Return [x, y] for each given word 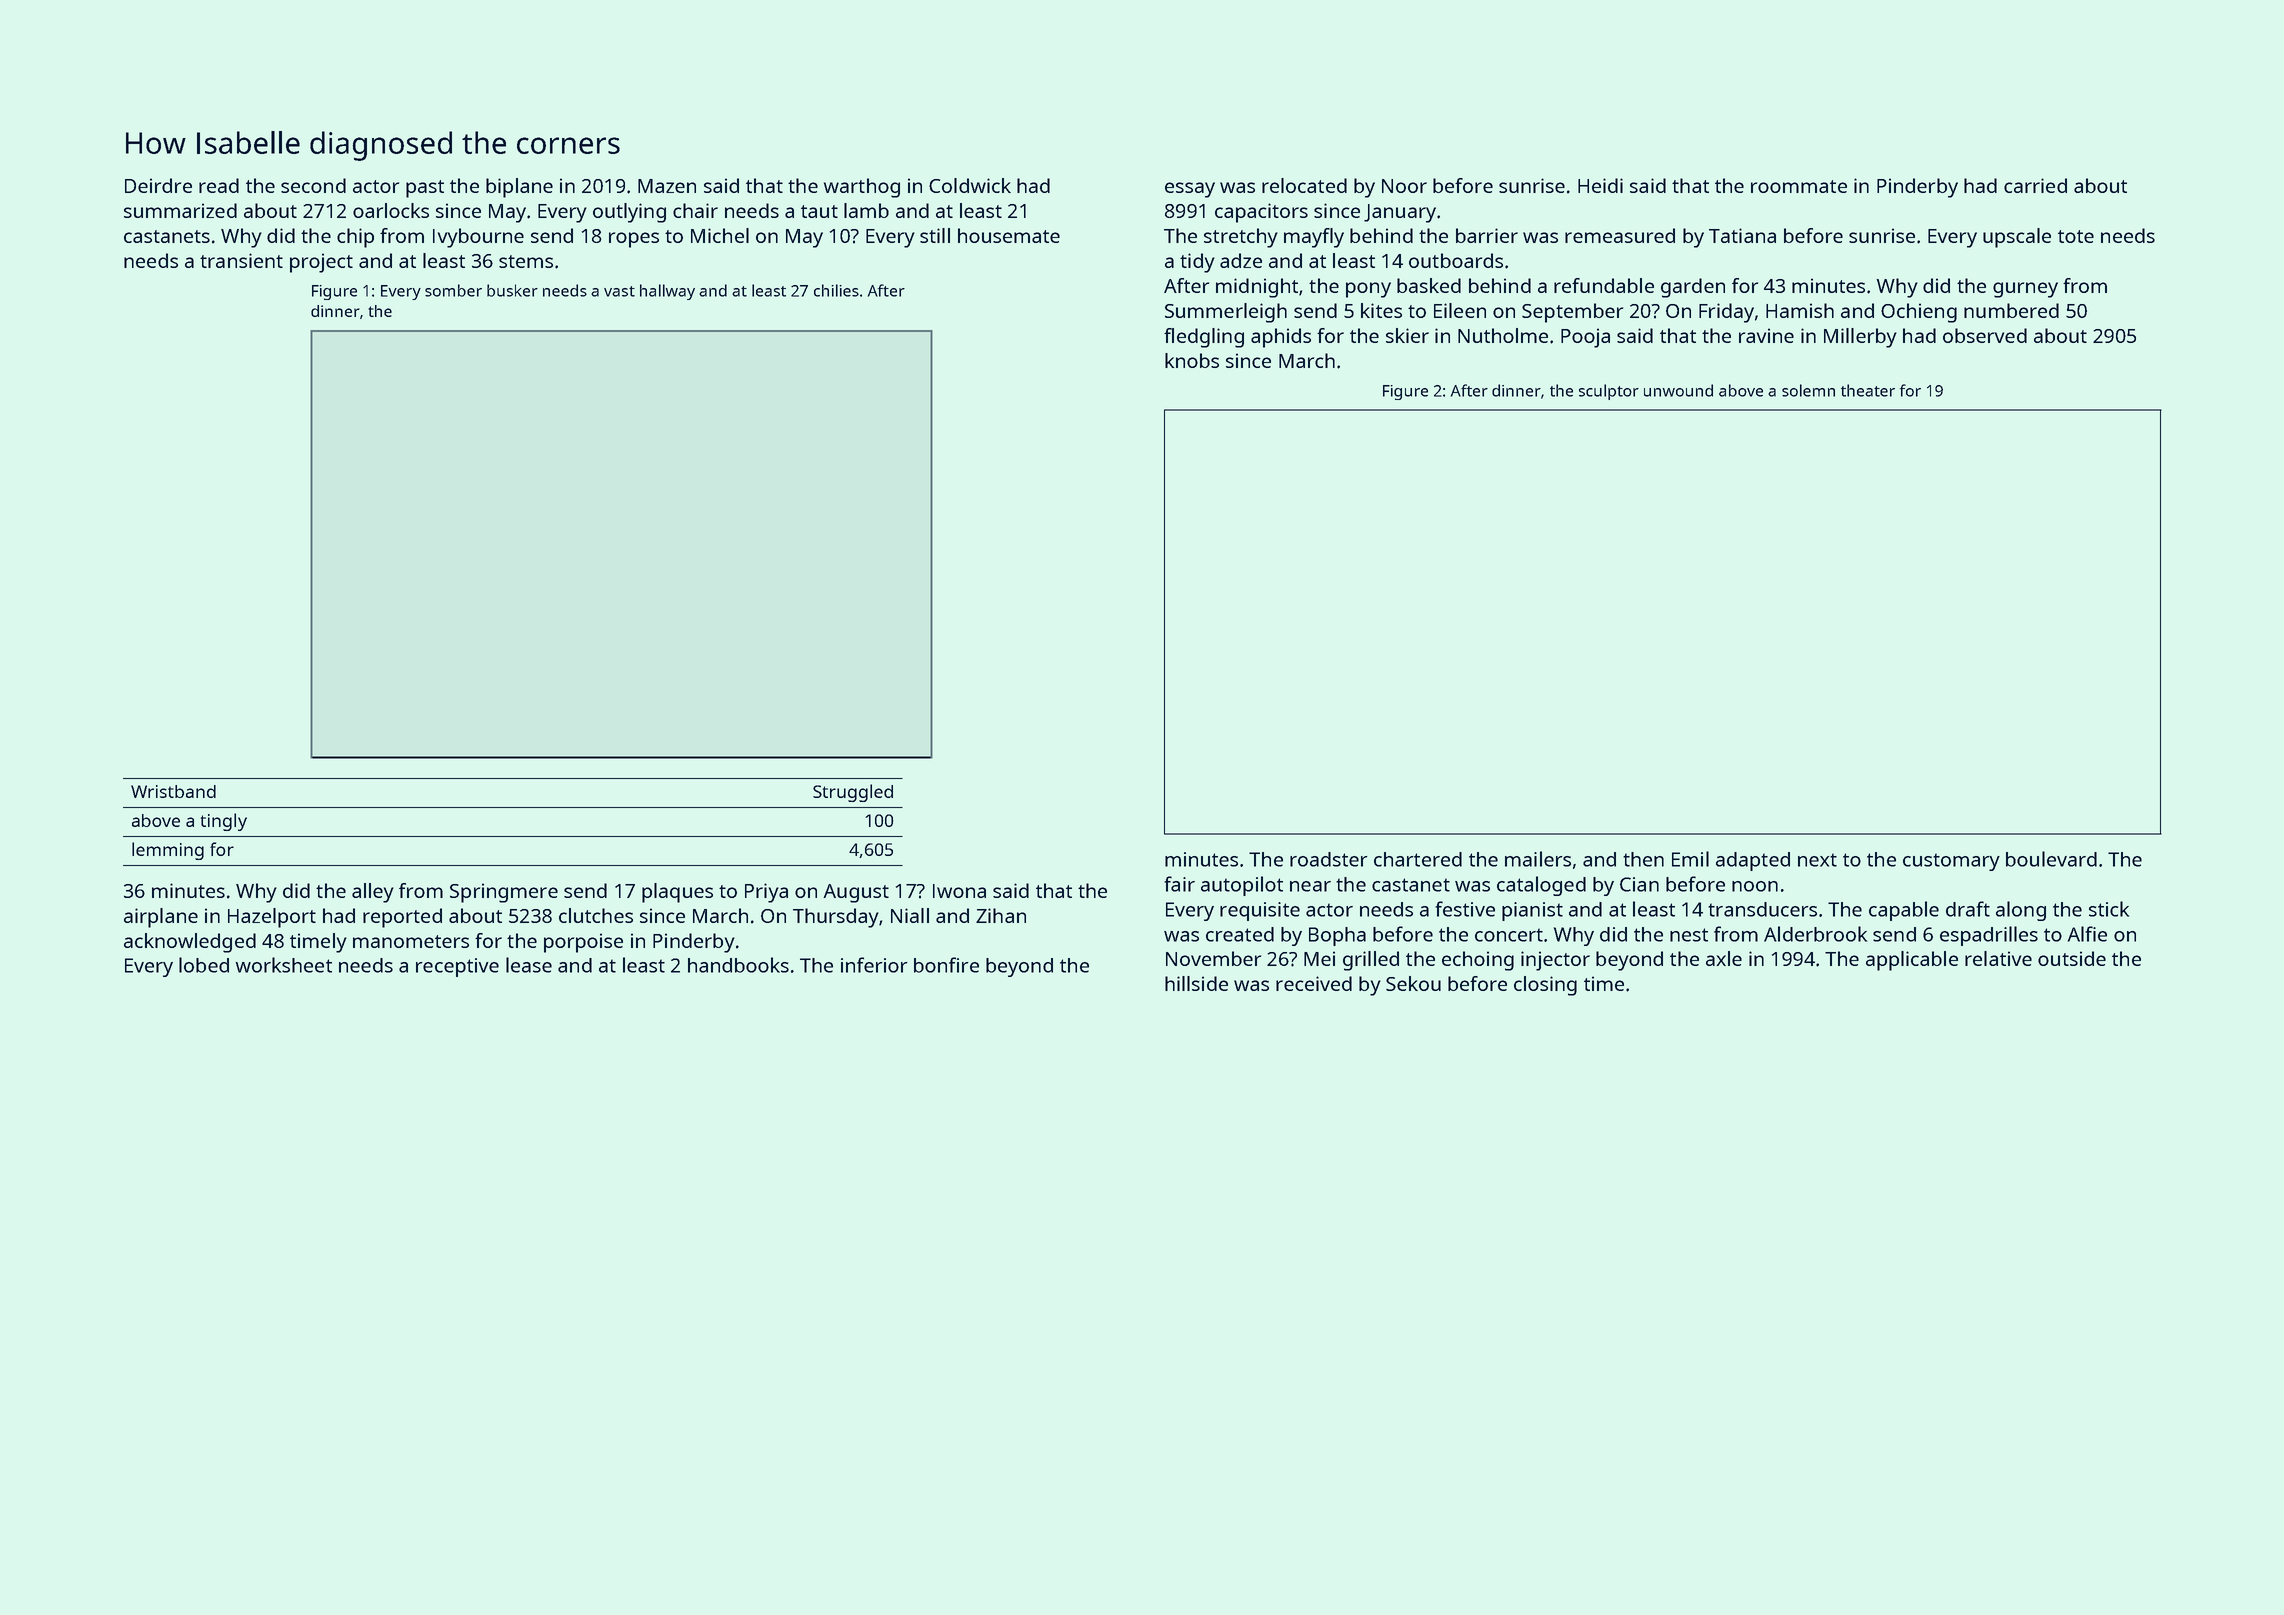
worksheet [284, 965]
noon [1755, 886]
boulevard [2051, 859]
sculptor [1609, 392]
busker [512, 290]
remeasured [1620, 235]
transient [241, 260]
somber [453, 290]
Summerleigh [1226, 313]
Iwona [959, 891]
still [935, 235]
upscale [2017, 238]
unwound [1678, 390]
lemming [168, 851]
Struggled [853, 793]
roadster [1329, 859]
